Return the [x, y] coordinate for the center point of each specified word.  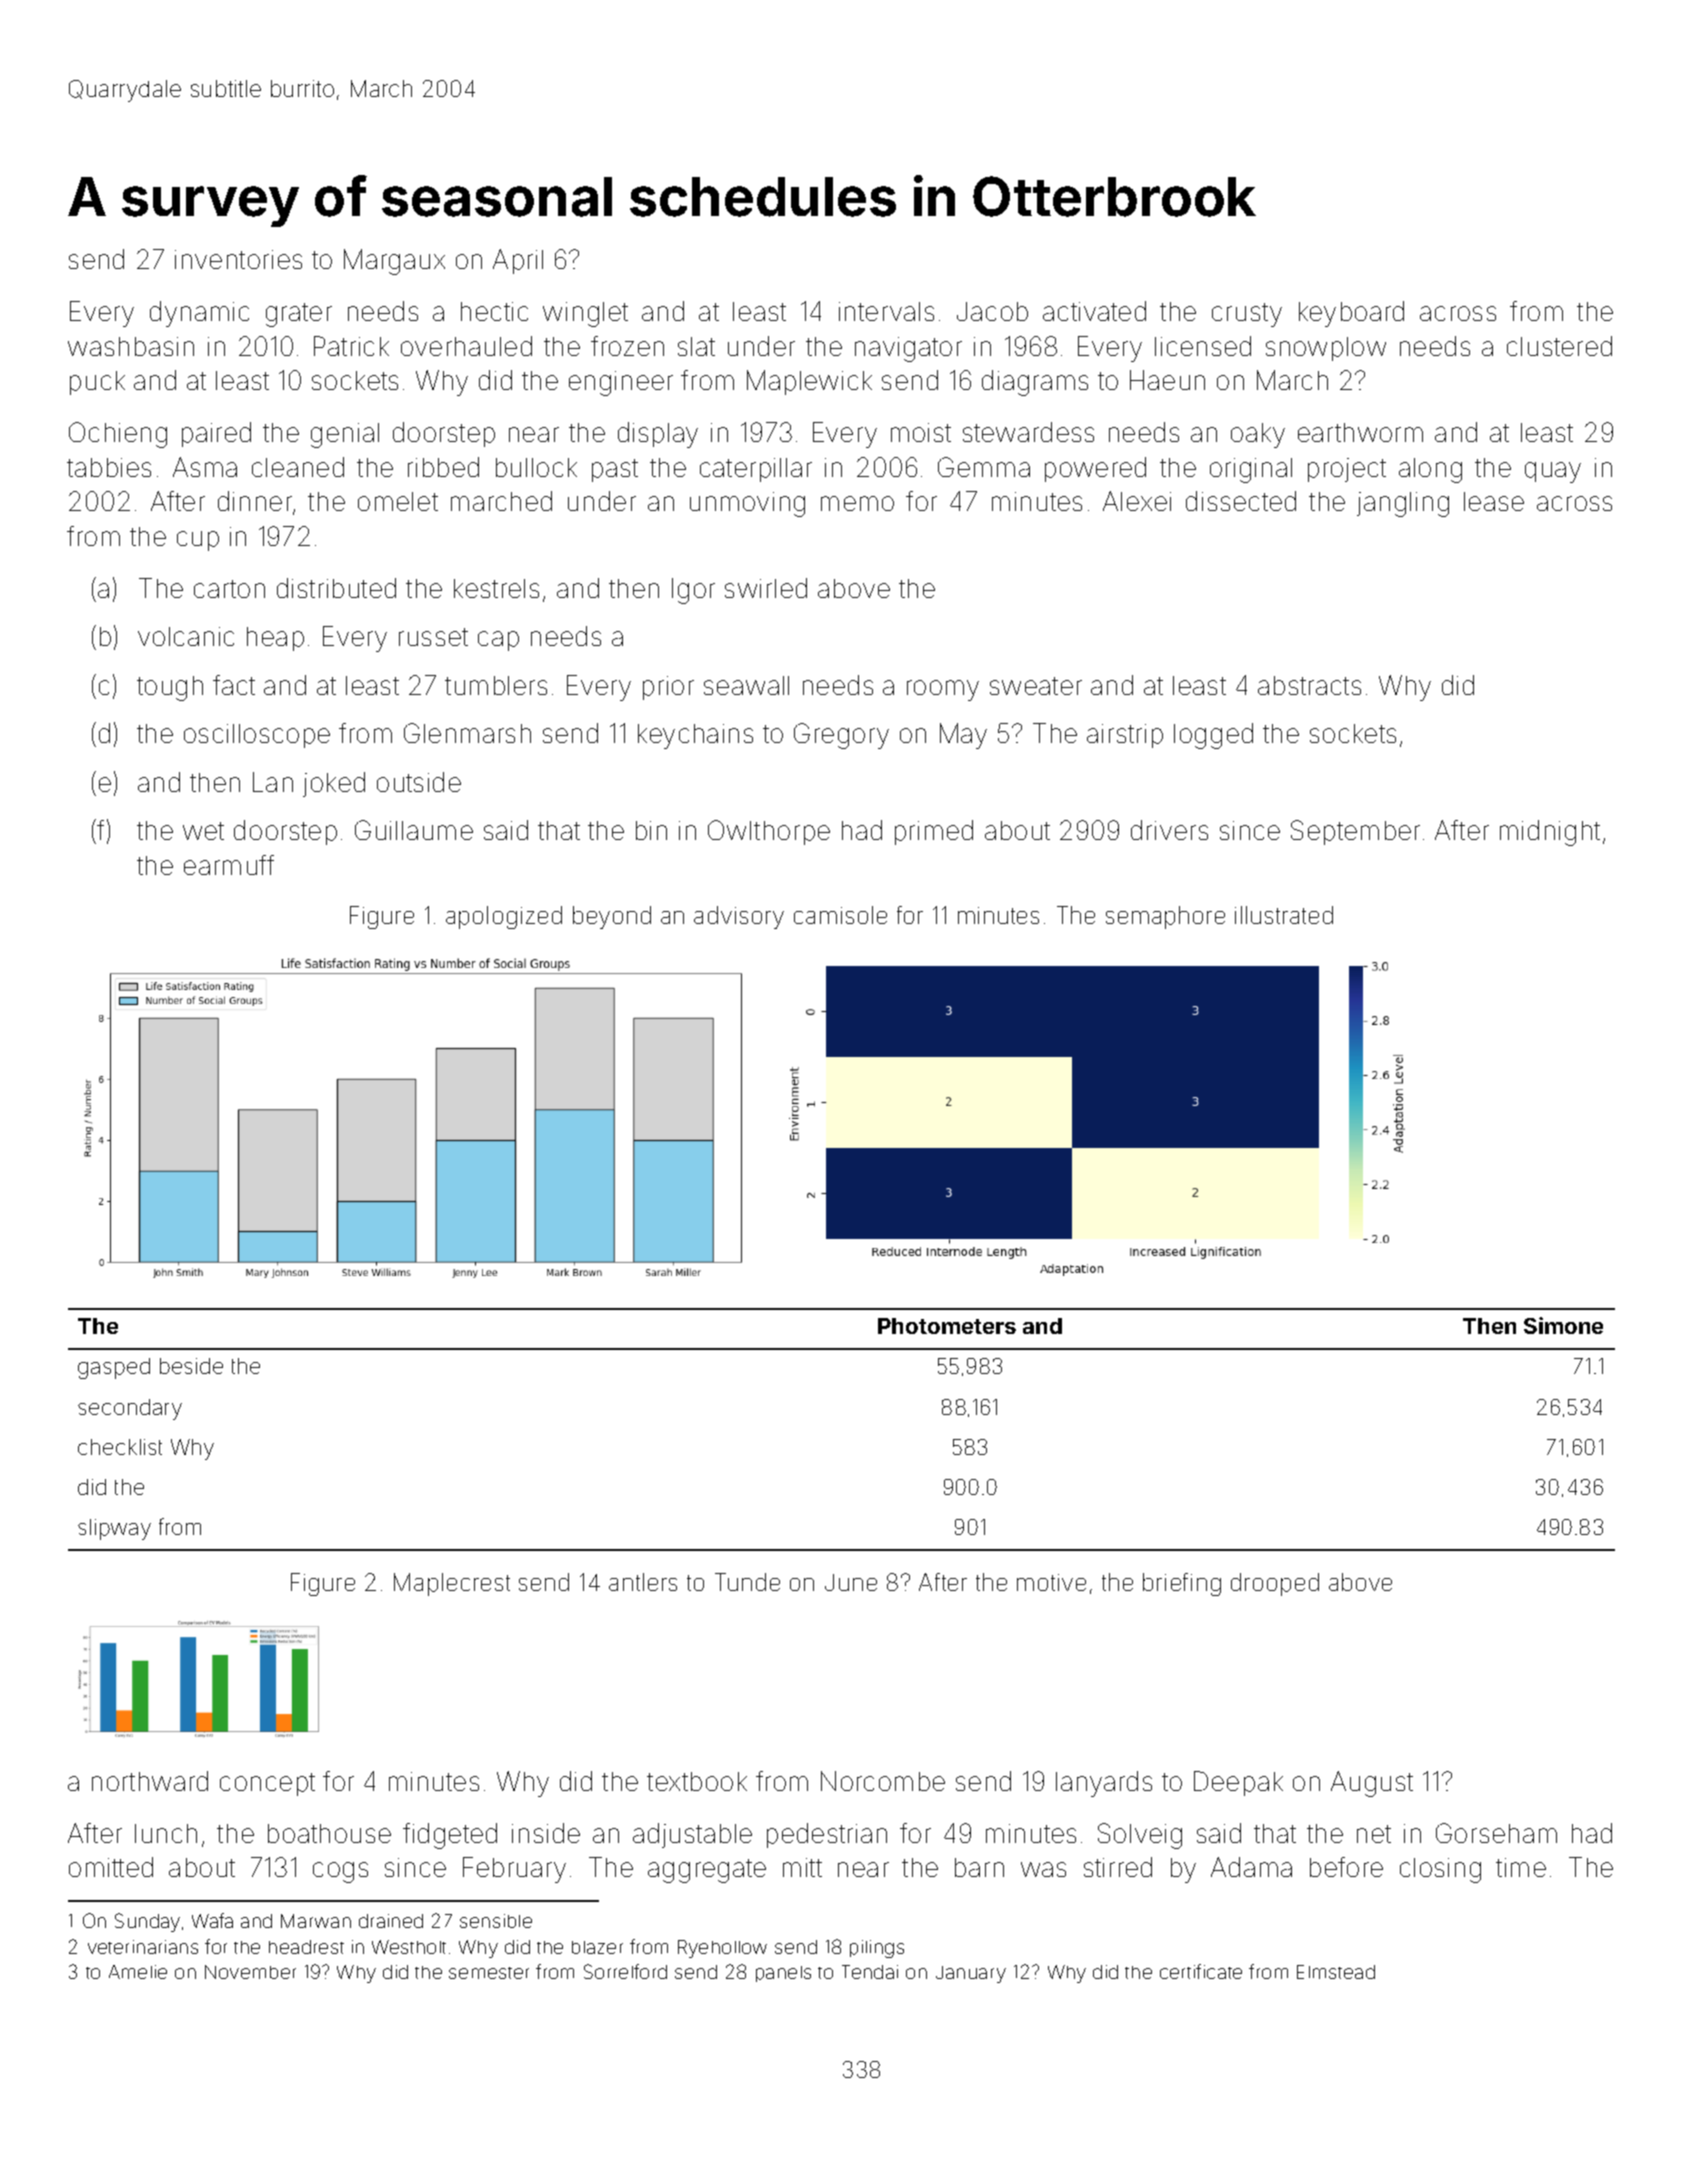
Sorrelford [625, 1971]
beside [191, 1366]
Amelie [138, 1972]
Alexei [1137, 501]
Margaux [394, 262]
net [1374, 1834]
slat [696, 346]
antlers [643, 1582]
